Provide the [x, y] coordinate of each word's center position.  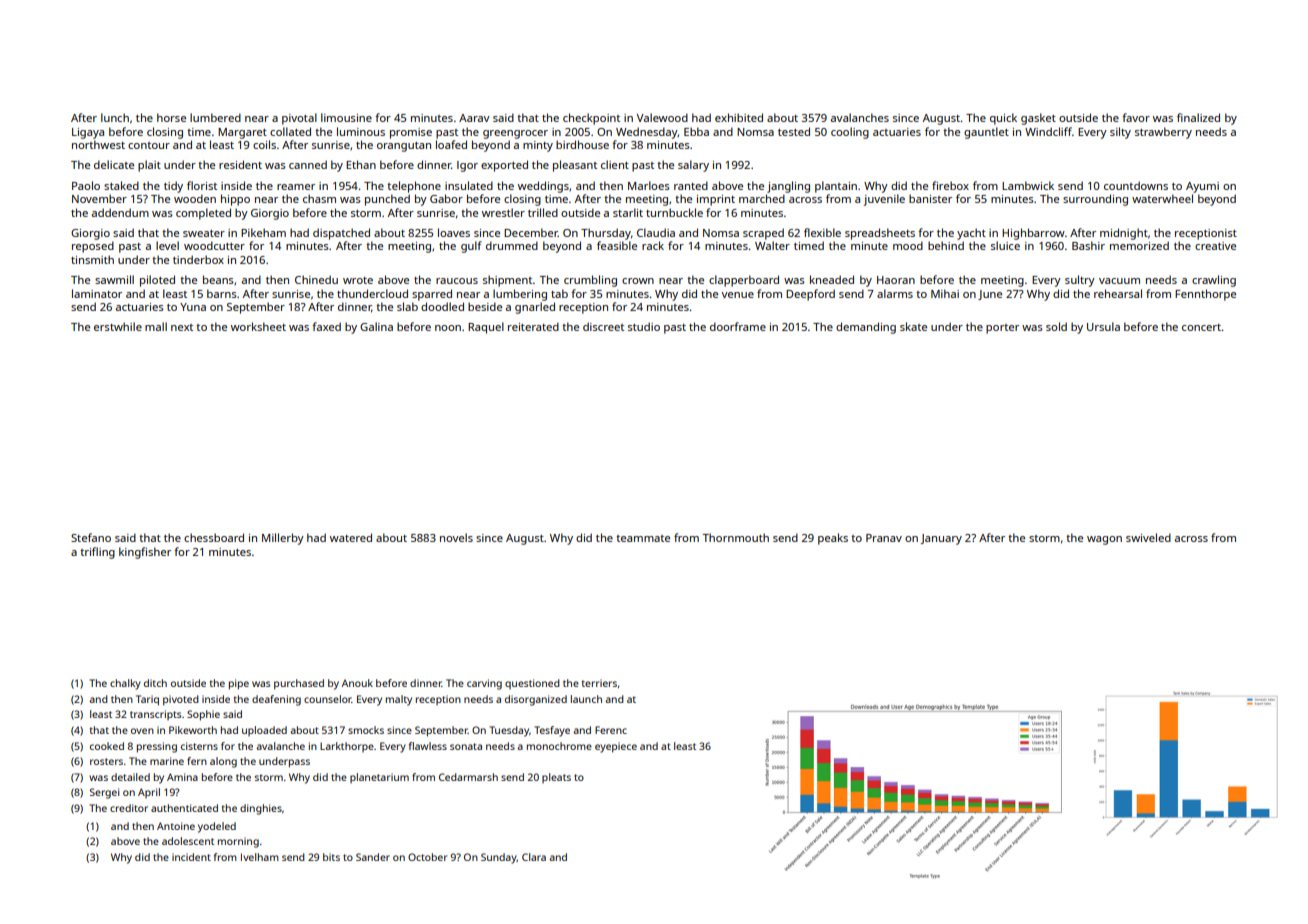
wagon [1104, 540]
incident [191, 857]
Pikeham [263, 232]
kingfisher [145, 553]
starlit [628, 212]
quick [1003, 119]
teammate [643, 538]
